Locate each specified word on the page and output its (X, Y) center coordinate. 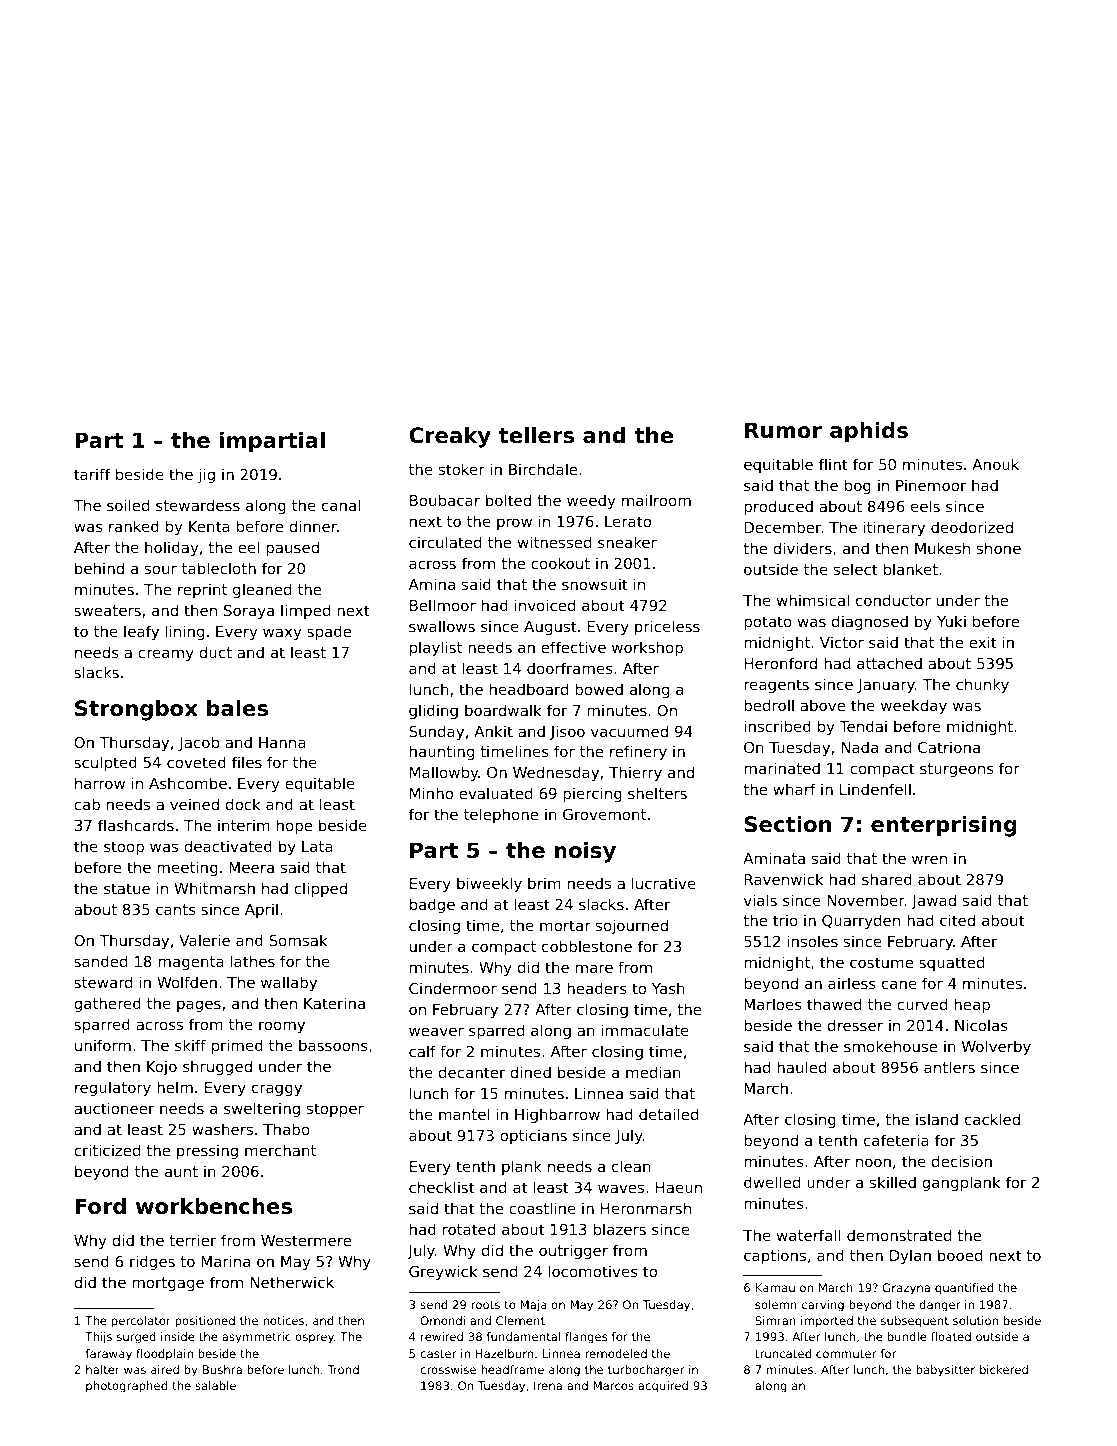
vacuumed (629, 731)
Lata (317, 846)
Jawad (933, 901)
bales (237, 708)
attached (889, 663)
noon (873, 1162)
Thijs (98, 1338)
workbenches (214, 1206)
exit (983, 642)
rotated (469, 1229)
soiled (128, 505)
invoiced (545, 605)
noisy (585, 852)
